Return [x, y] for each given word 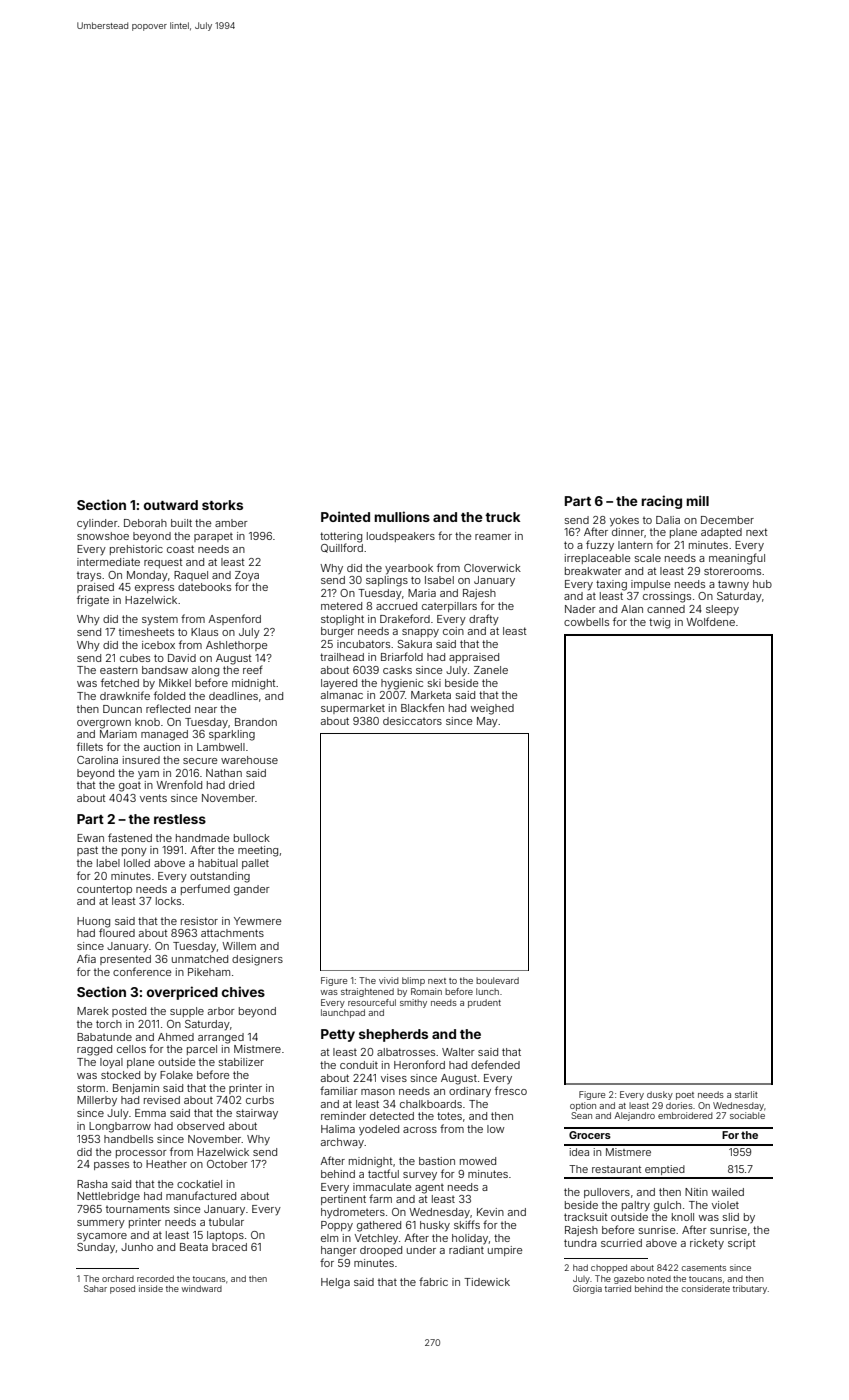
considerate [706, 1288]
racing [661, 502]
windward [201, 1288]
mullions [402, 516]
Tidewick [487, 1282]
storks [222, 505]
